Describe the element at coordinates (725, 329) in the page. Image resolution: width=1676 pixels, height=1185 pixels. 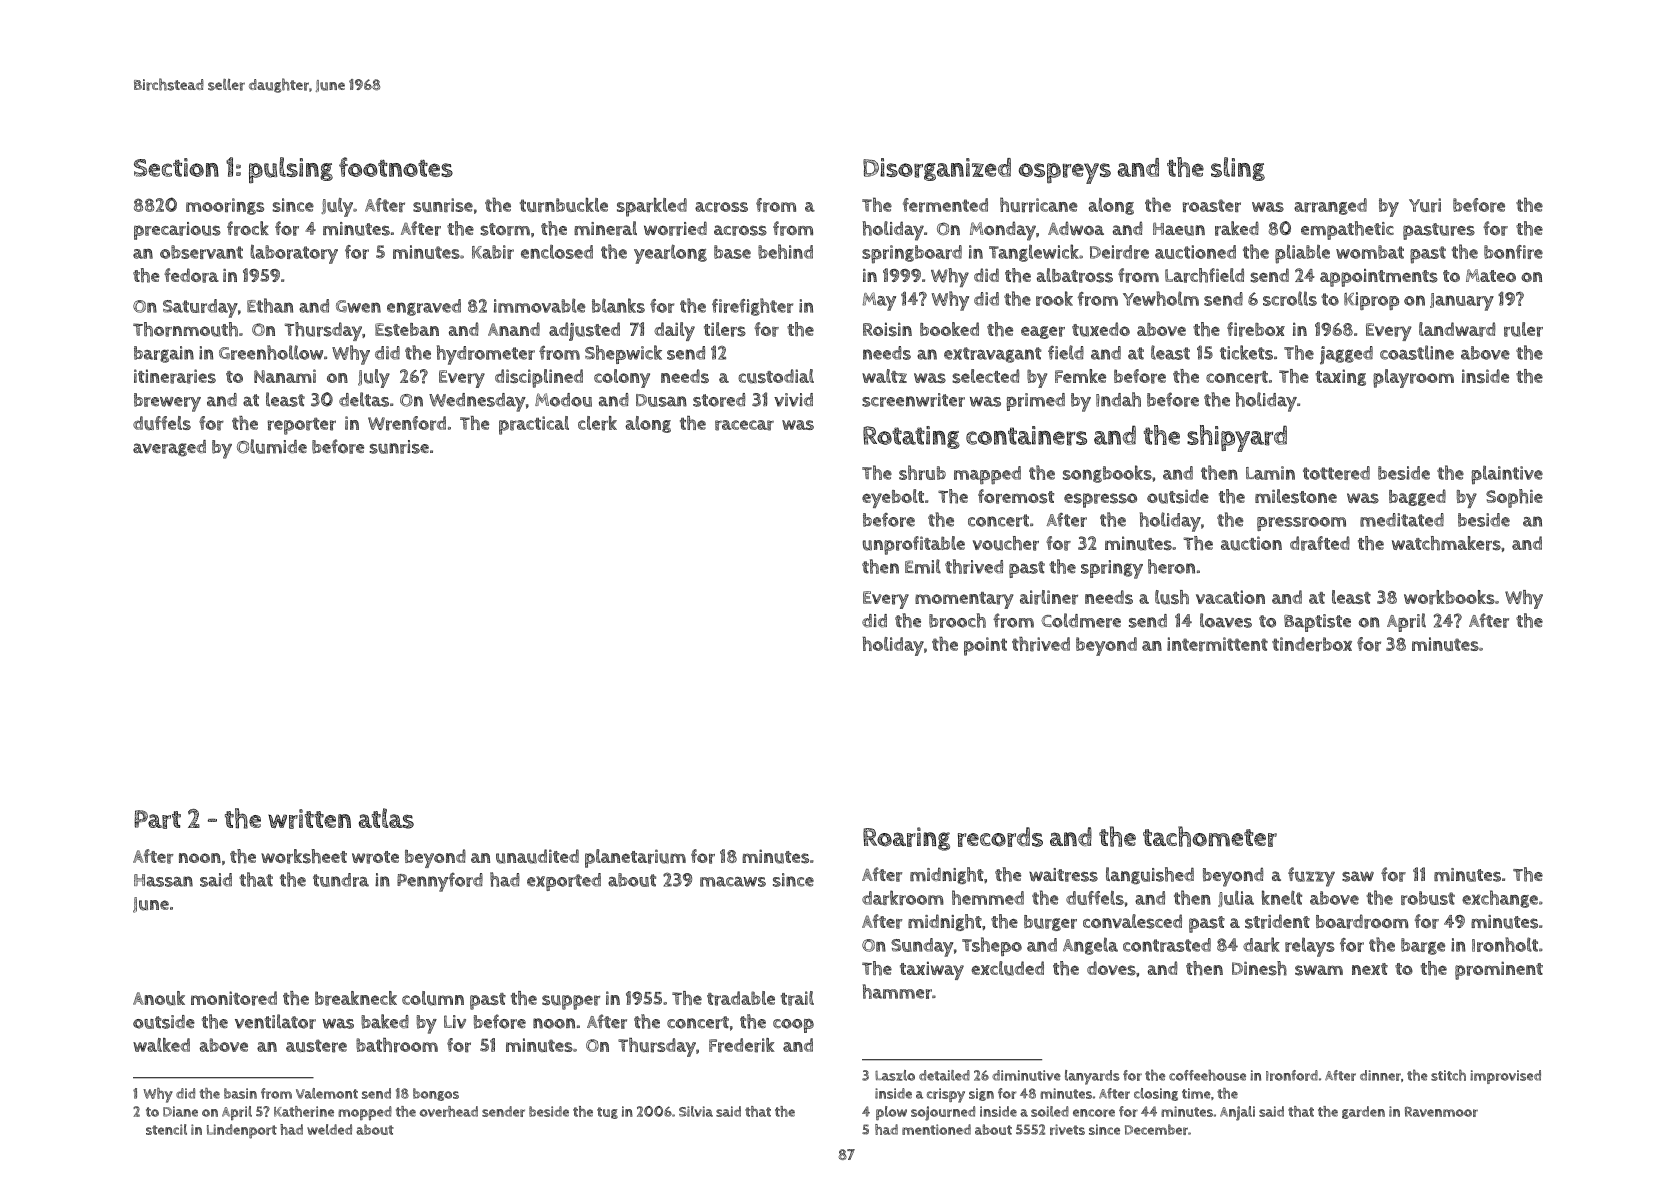
I see `tilers` at that location.
